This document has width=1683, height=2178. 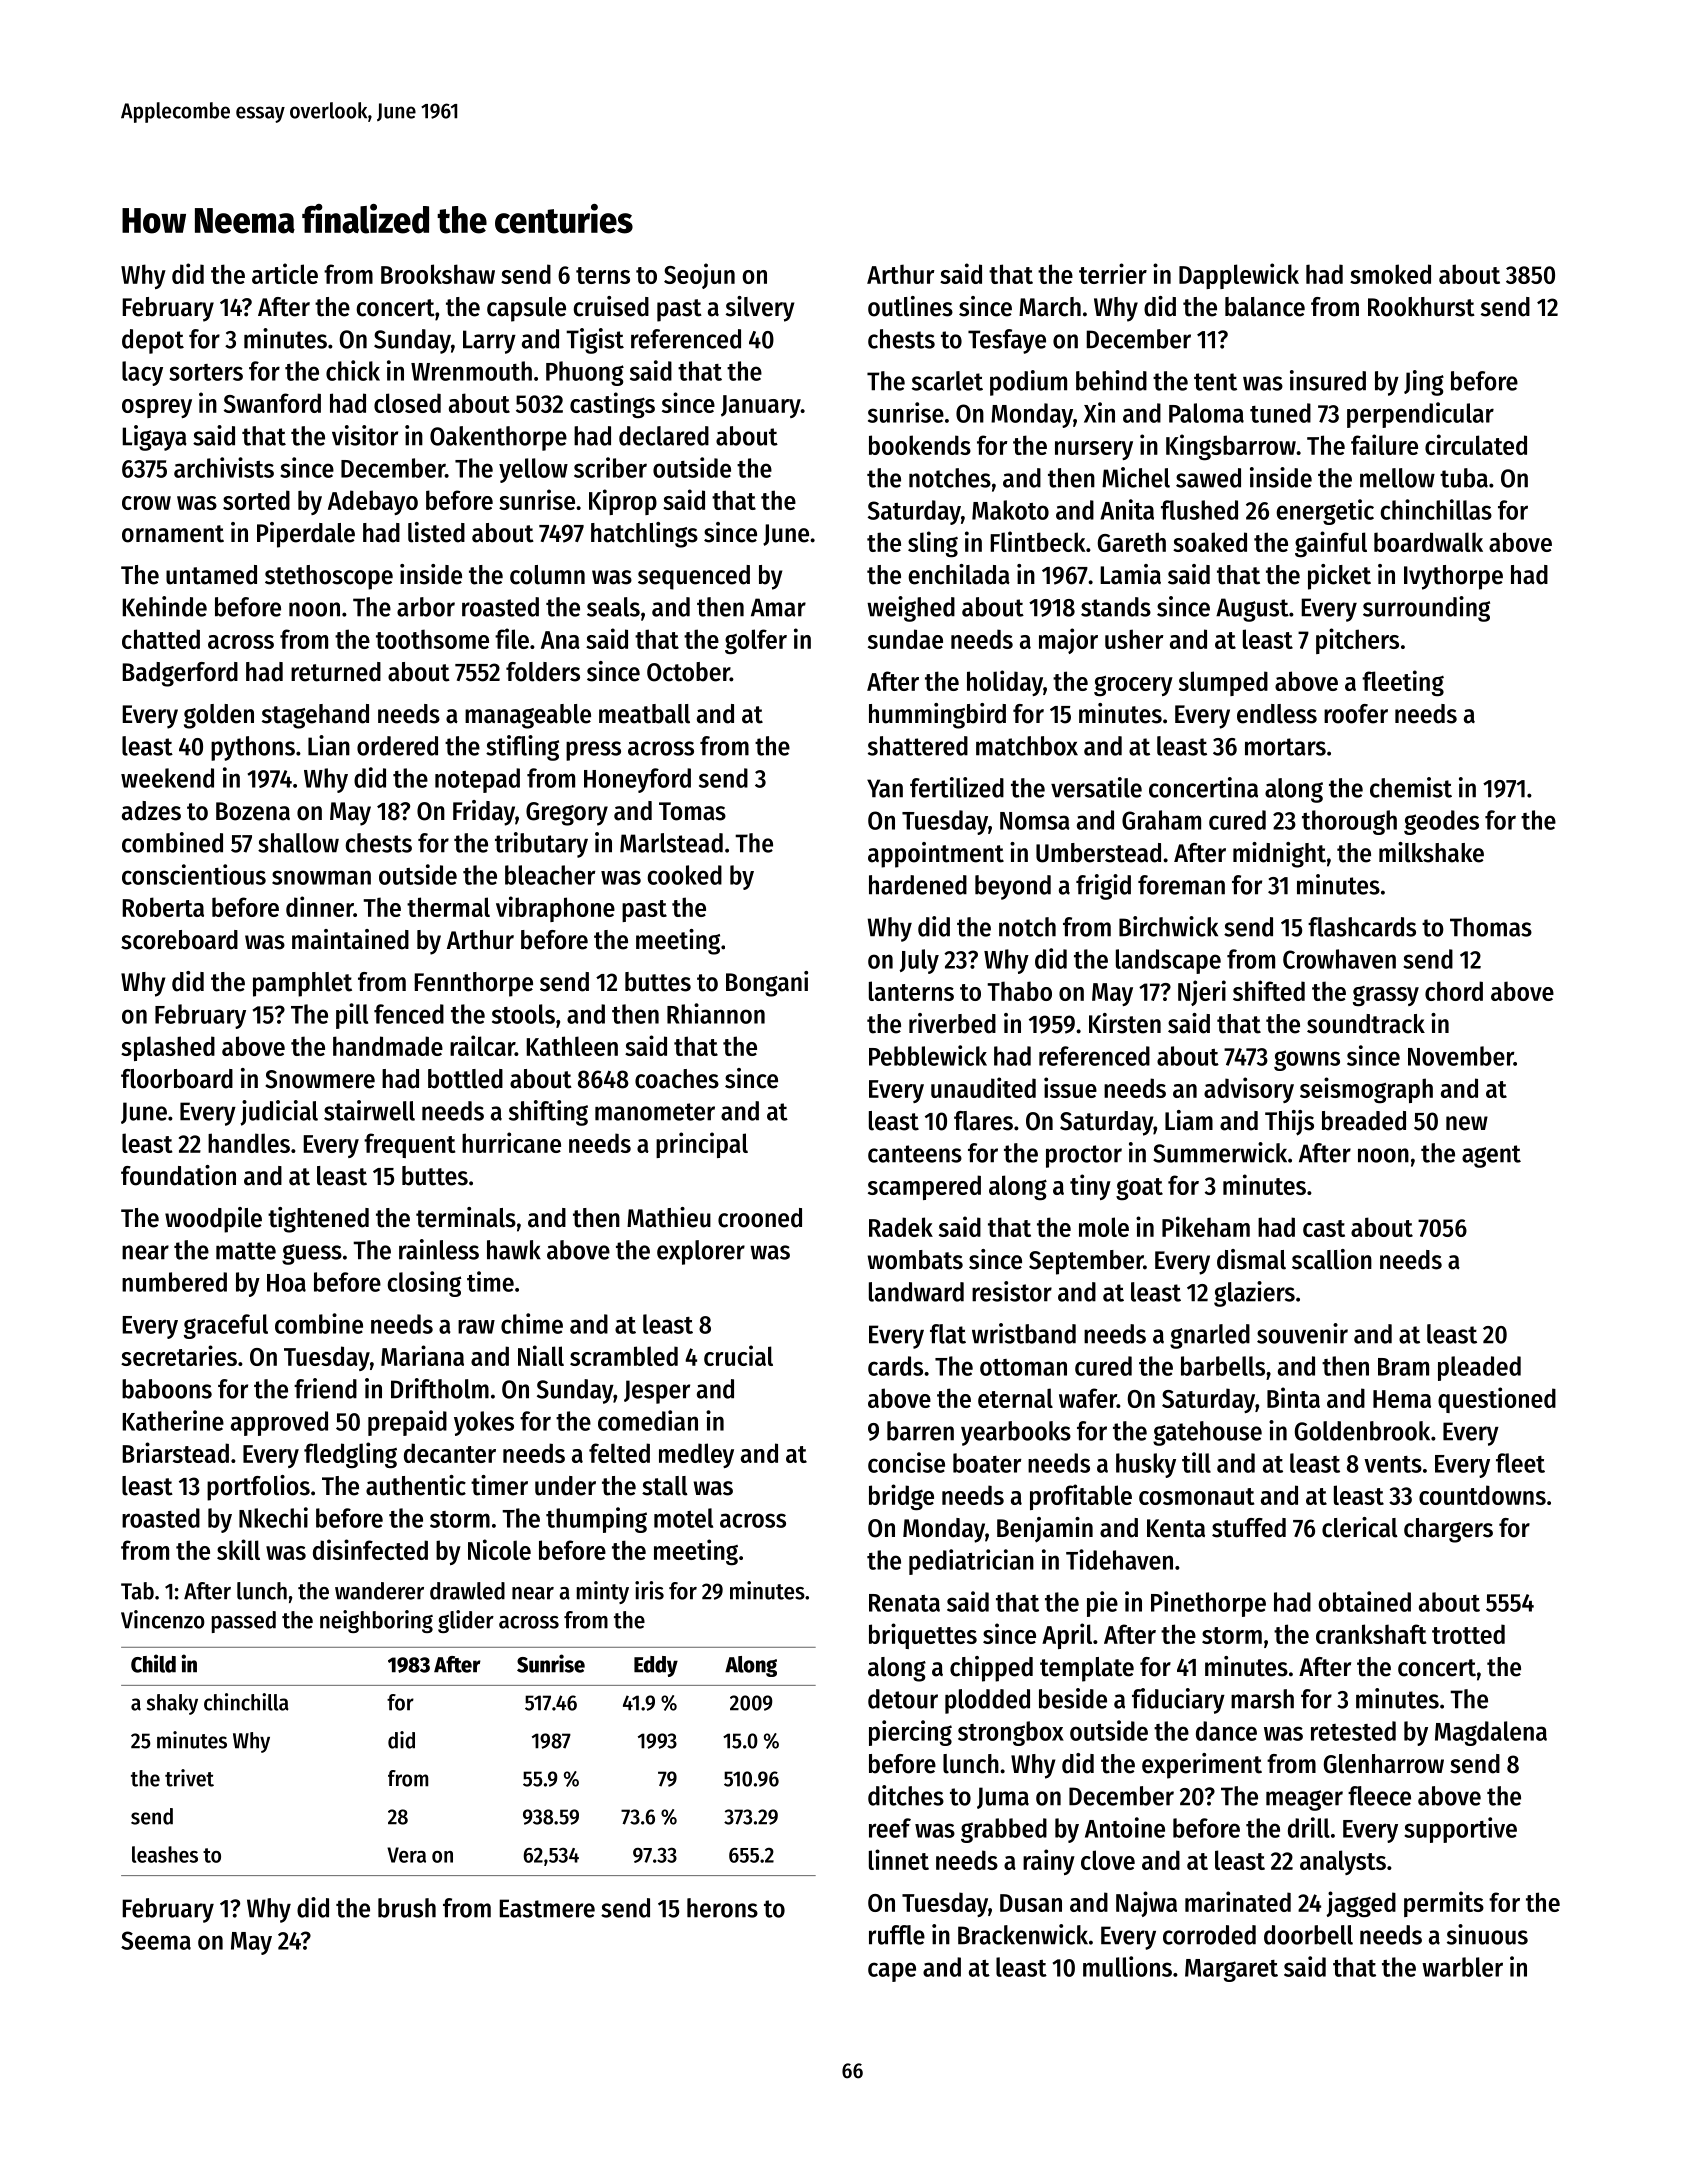 What do you see at coordinates (376, 1621) in the document?
I see `neighboring` at bounding box center [376, 1621].
